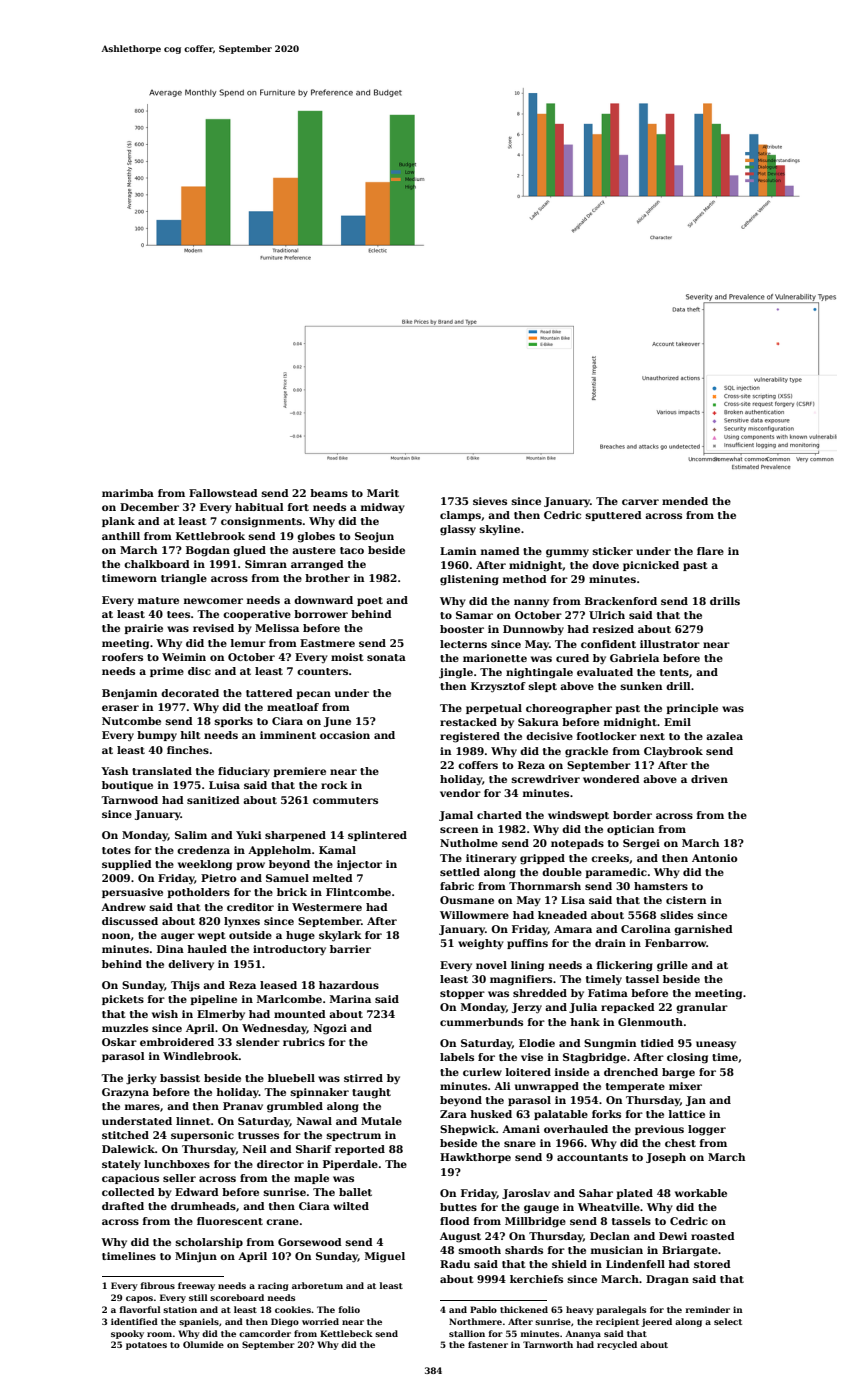 Image resolution: width=849 pixels, height=1400 pixels. What do you see at coordinates (724, 736) in the image?
I see `azalea` at bounding box center [724, 736].
